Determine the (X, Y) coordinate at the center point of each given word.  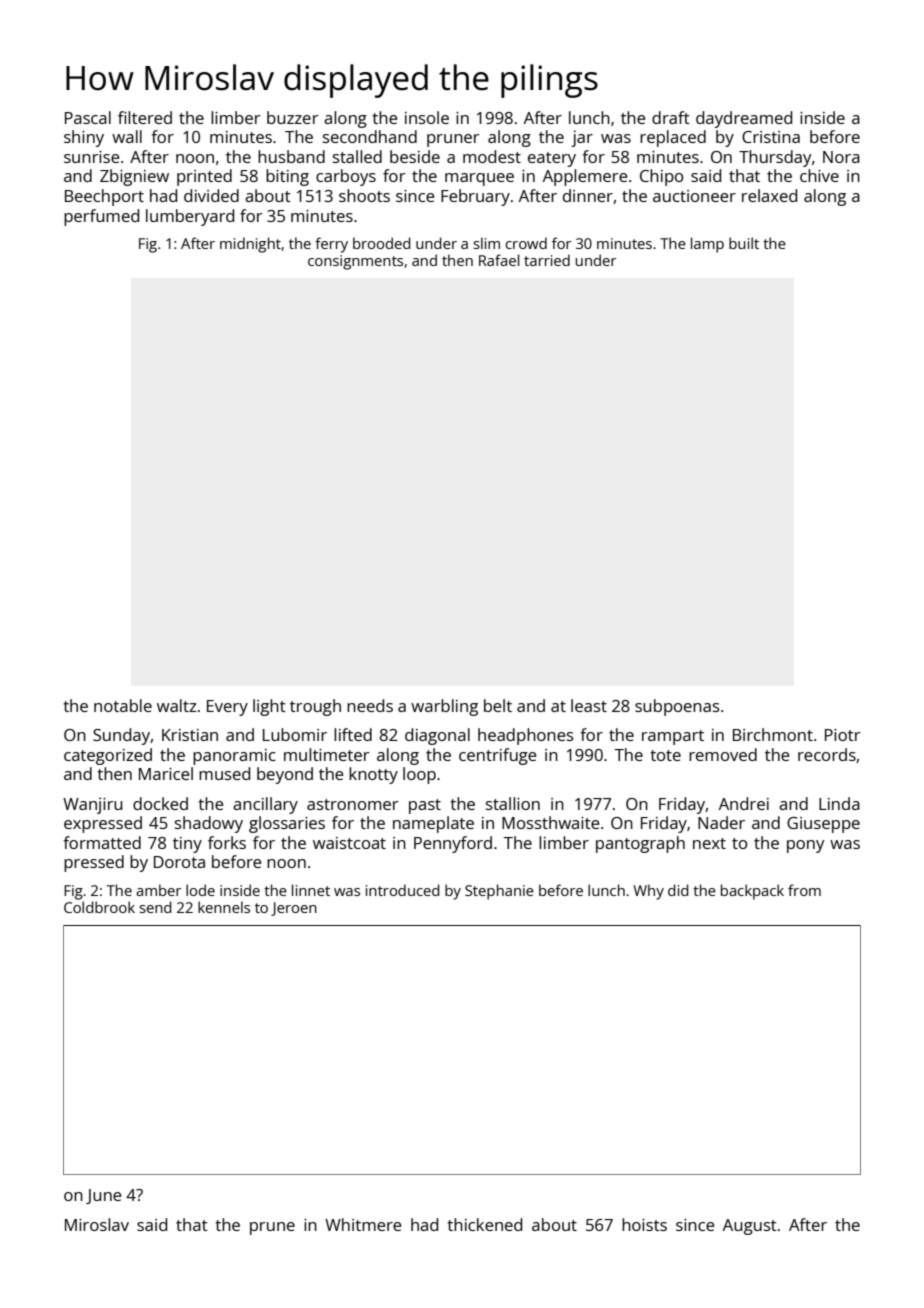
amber (158, 890)
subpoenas (677, 707)
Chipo (661, 177)
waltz (177, 705)
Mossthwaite (550, 822)
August (750, 1227)
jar (582, 138)
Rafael (499, 260)
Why (648, 892)
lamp (707, 245)
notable (123, 705)
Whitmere (363, 1224)
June (103, 1196)
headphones (526, 736)
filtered (145, 117)
